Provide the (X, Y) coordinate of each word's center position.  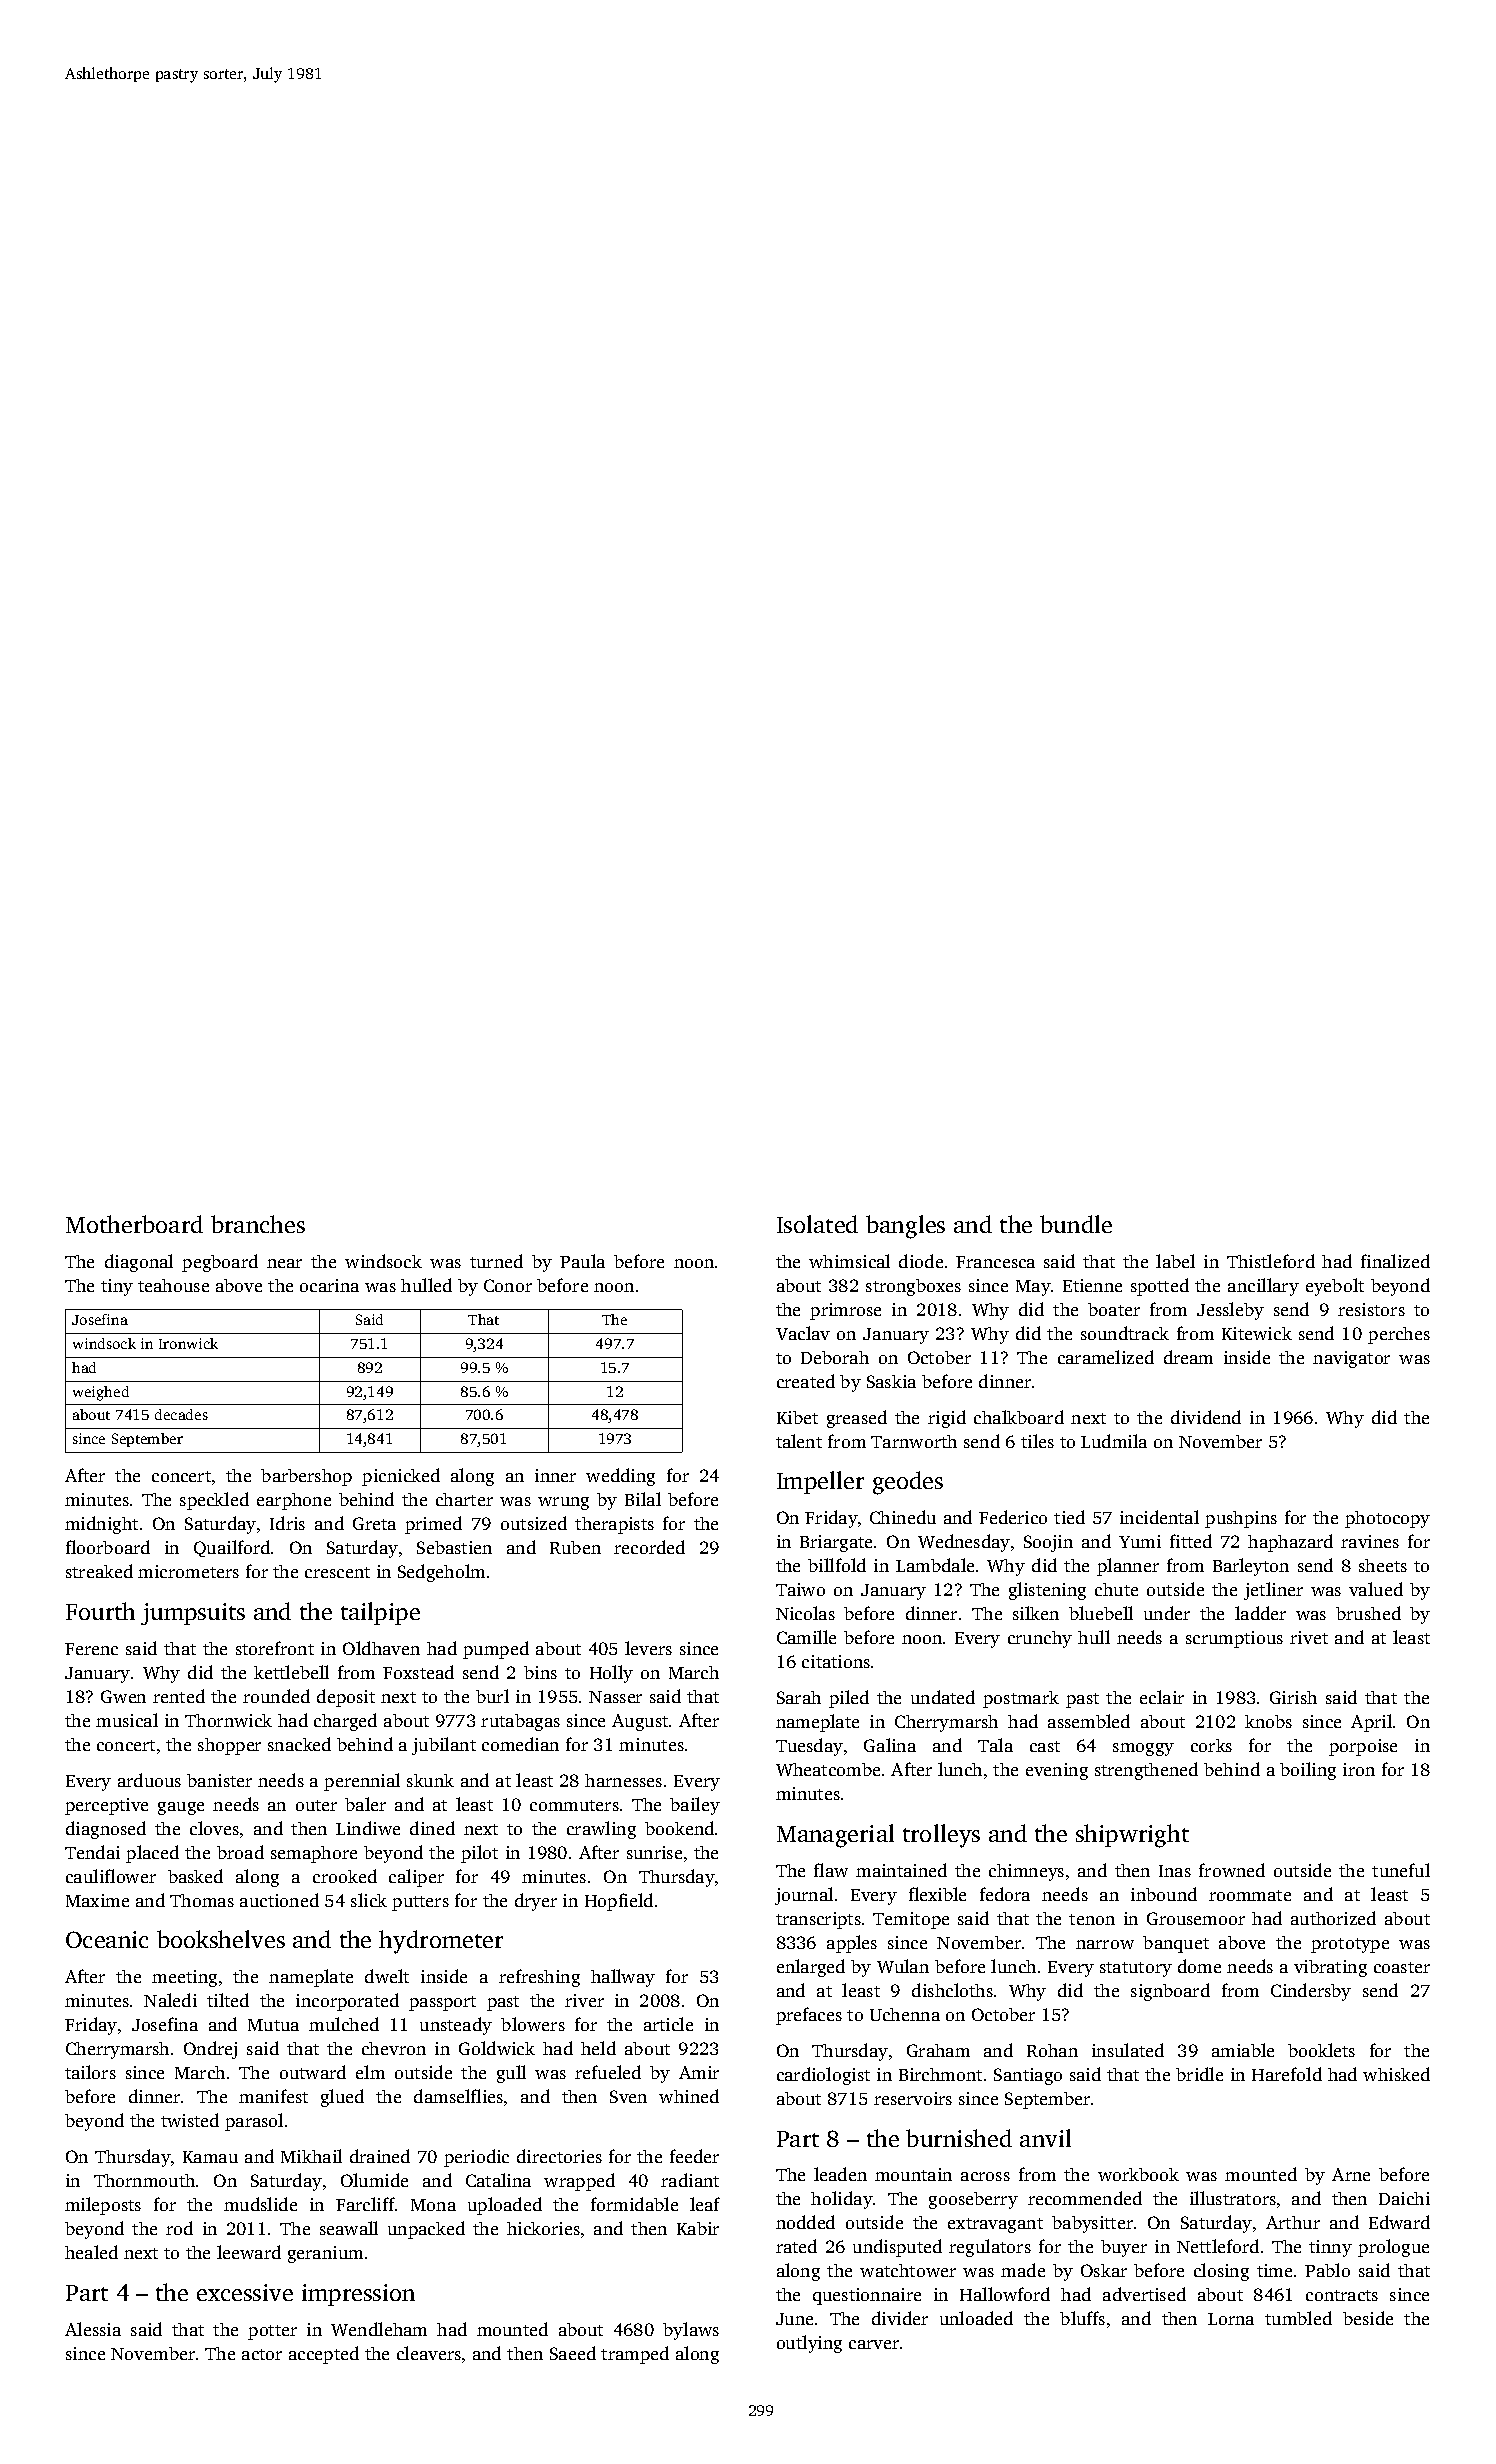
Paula (582, 1261)
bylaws (691, 2331)
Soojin (1048, 1543)
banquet (1176, 1944)
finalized (1395, 1261)
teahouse (173, 1285)
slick (369, 1900)
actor (262, 2354)
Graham (938, 2050)
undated (943, 1697)
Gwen (123, 1696)
